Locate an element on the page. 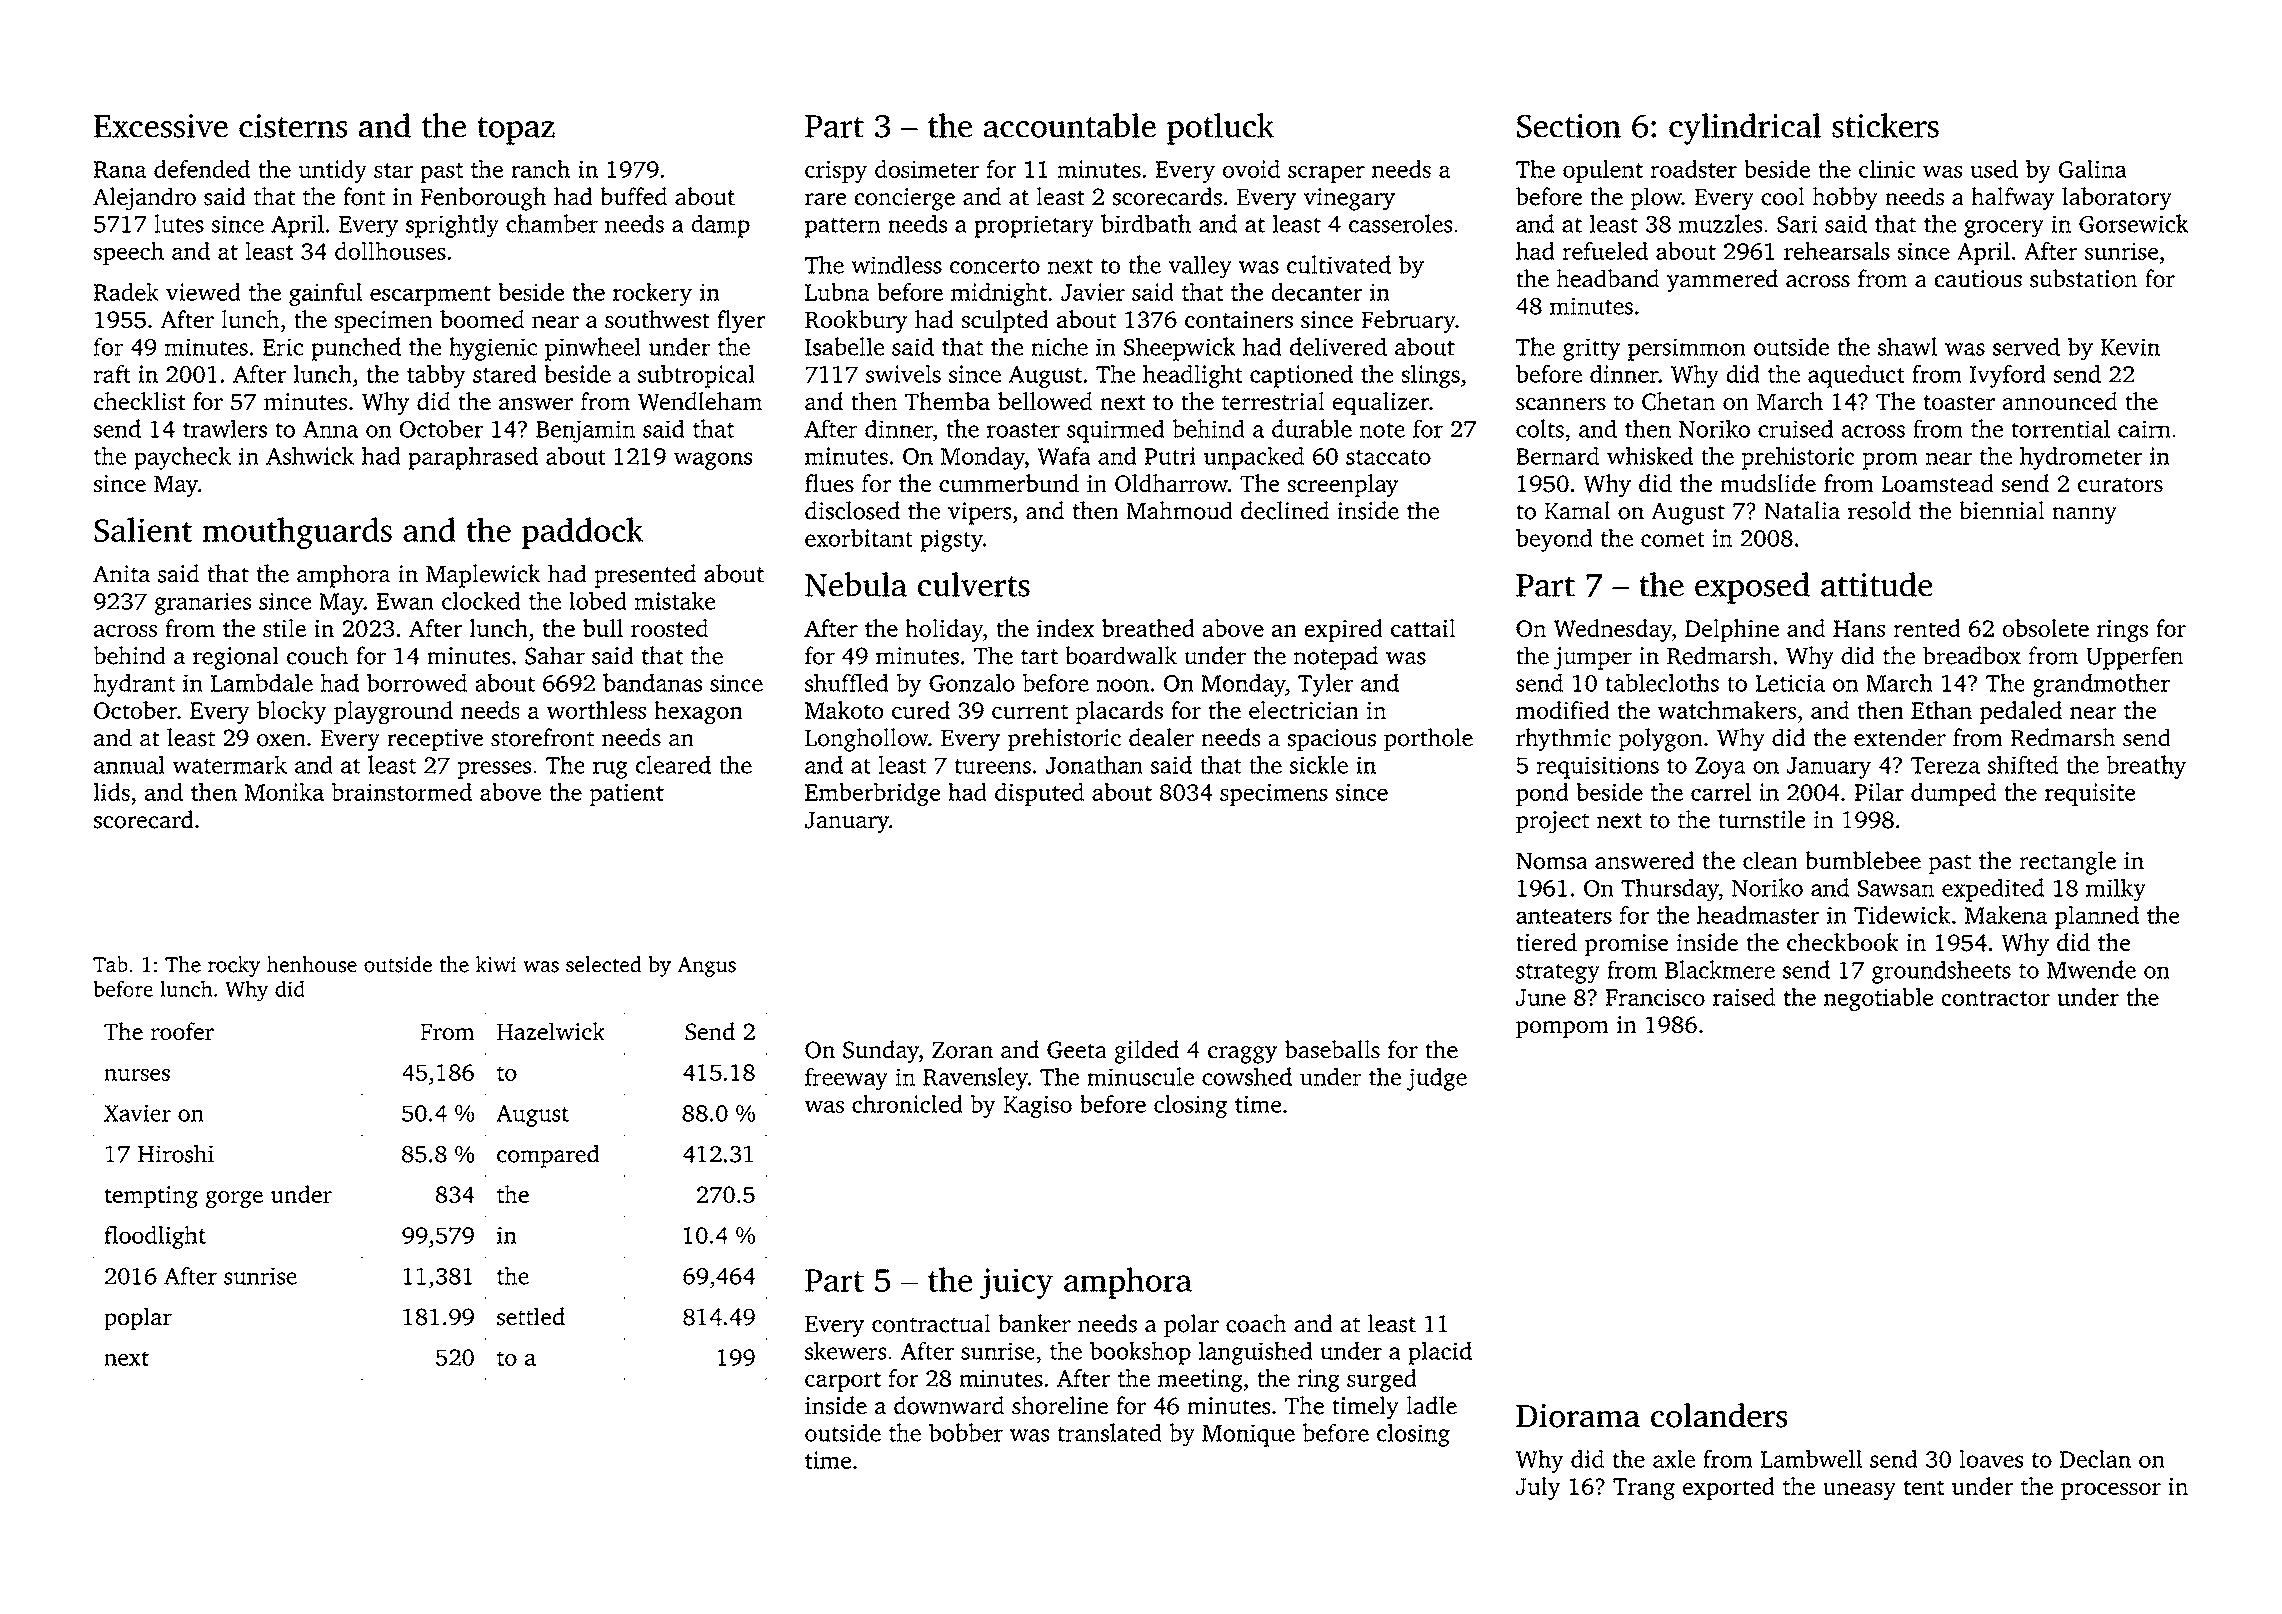 This image has width=2282, height=1614. declined is located at coordinates (1285, 510).
